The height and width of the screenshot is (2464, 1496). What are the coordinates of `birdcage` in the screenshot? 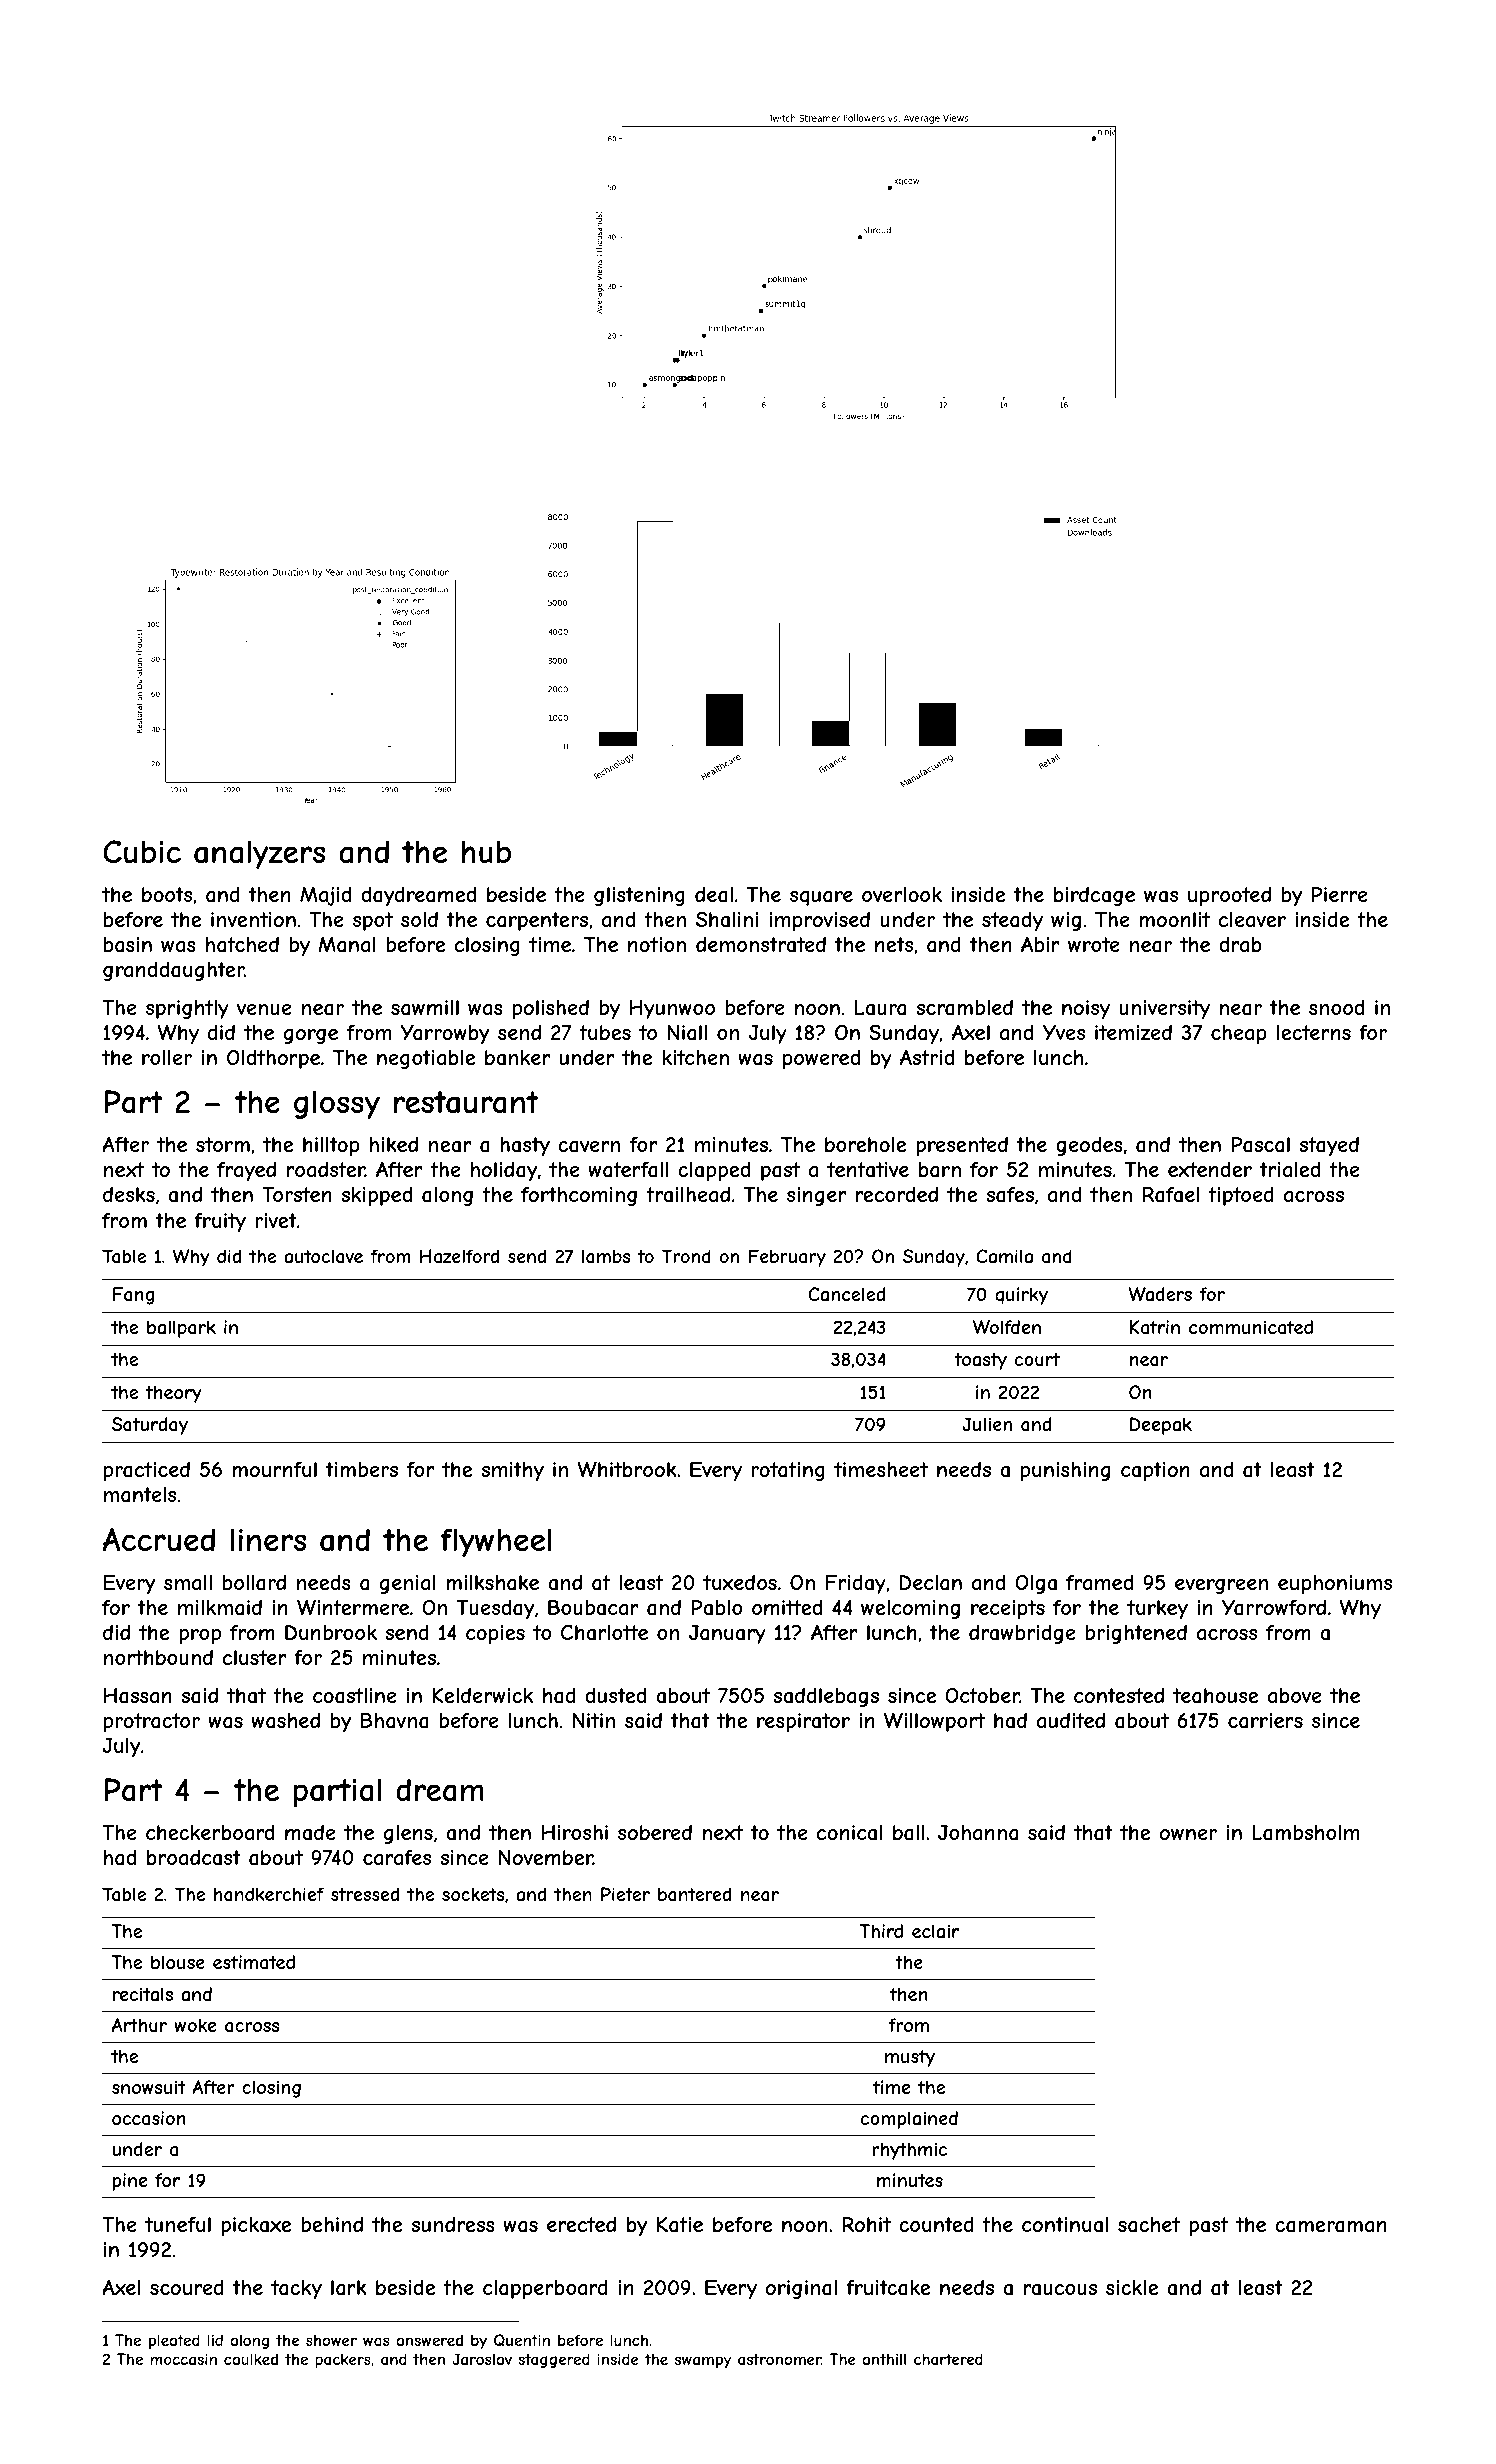 It's located at (1094, 896).
